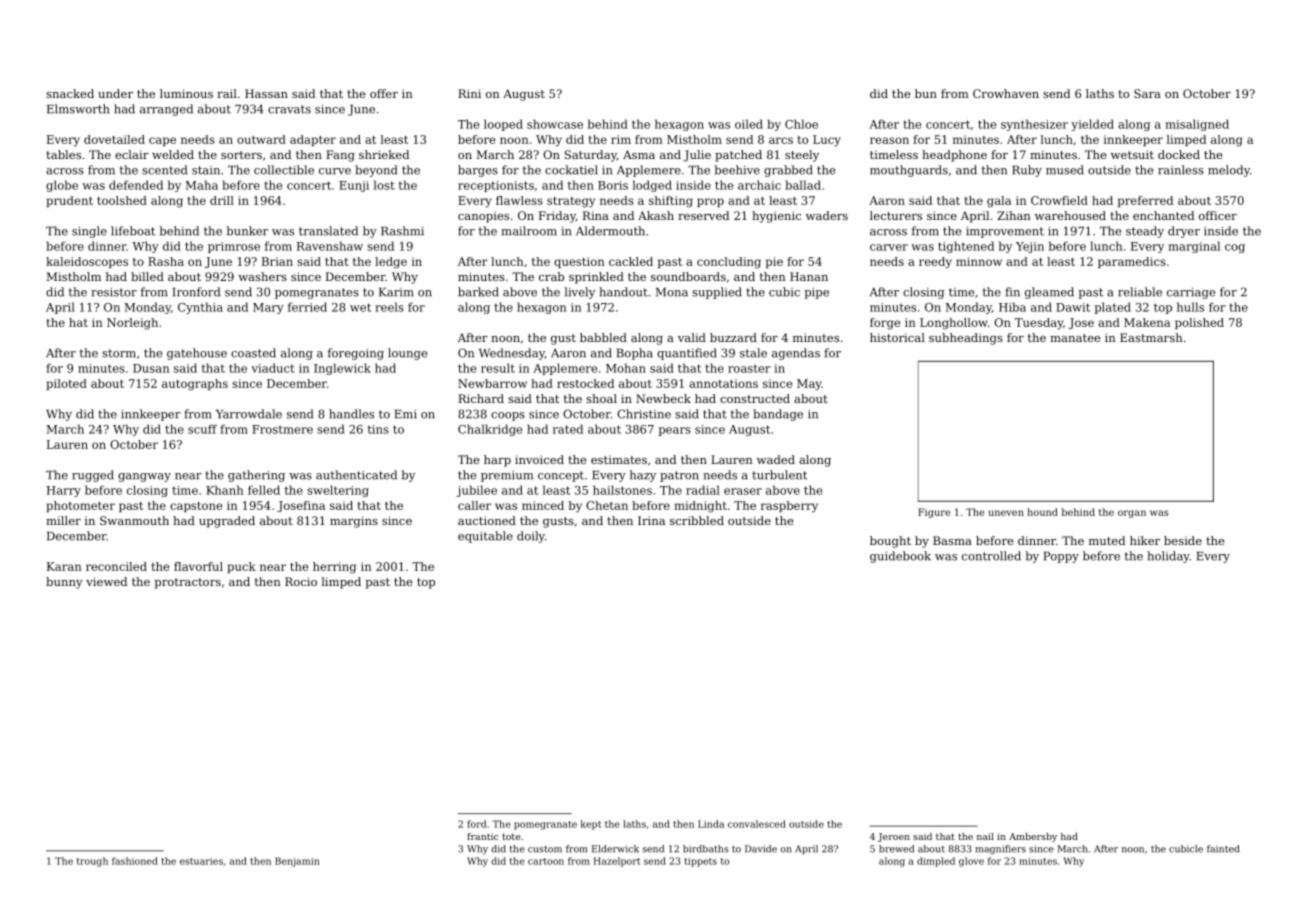 The width and height of the page is (1308, 924). What do you see at coordinates (66, 384) in the page?
I see `piloted` at bounding box center [66, 384].
